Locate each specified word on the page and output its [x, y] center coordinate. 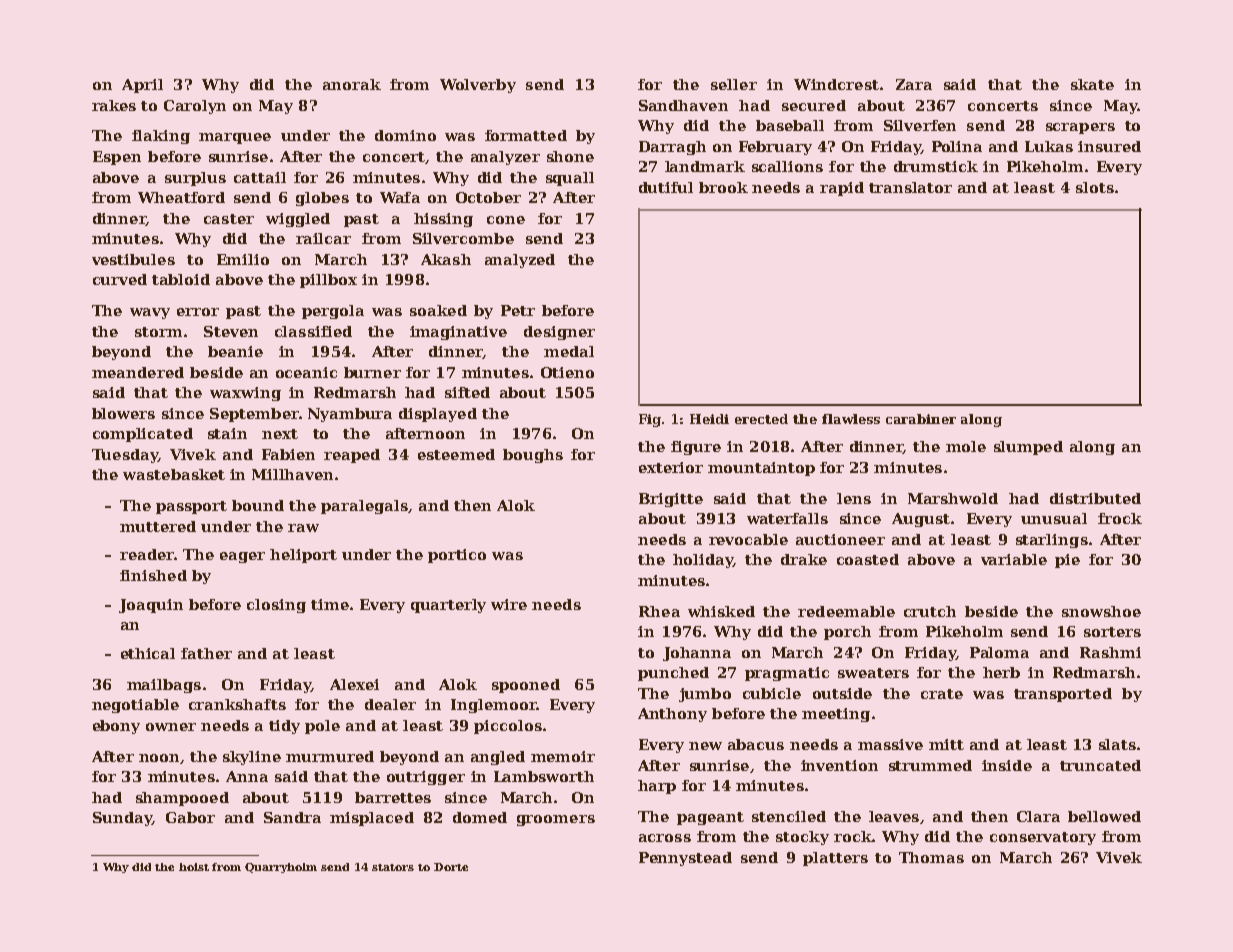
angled [498, 758]
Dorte [451, 867]
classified [313, 331]
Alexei [354, 684]
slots [1095, 187]
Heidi [709, 419]
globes [322, 199]
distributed [1095, 498]
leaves [894, 816]
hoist [194, 867]
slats [1117, 744]
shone [570, 156]
